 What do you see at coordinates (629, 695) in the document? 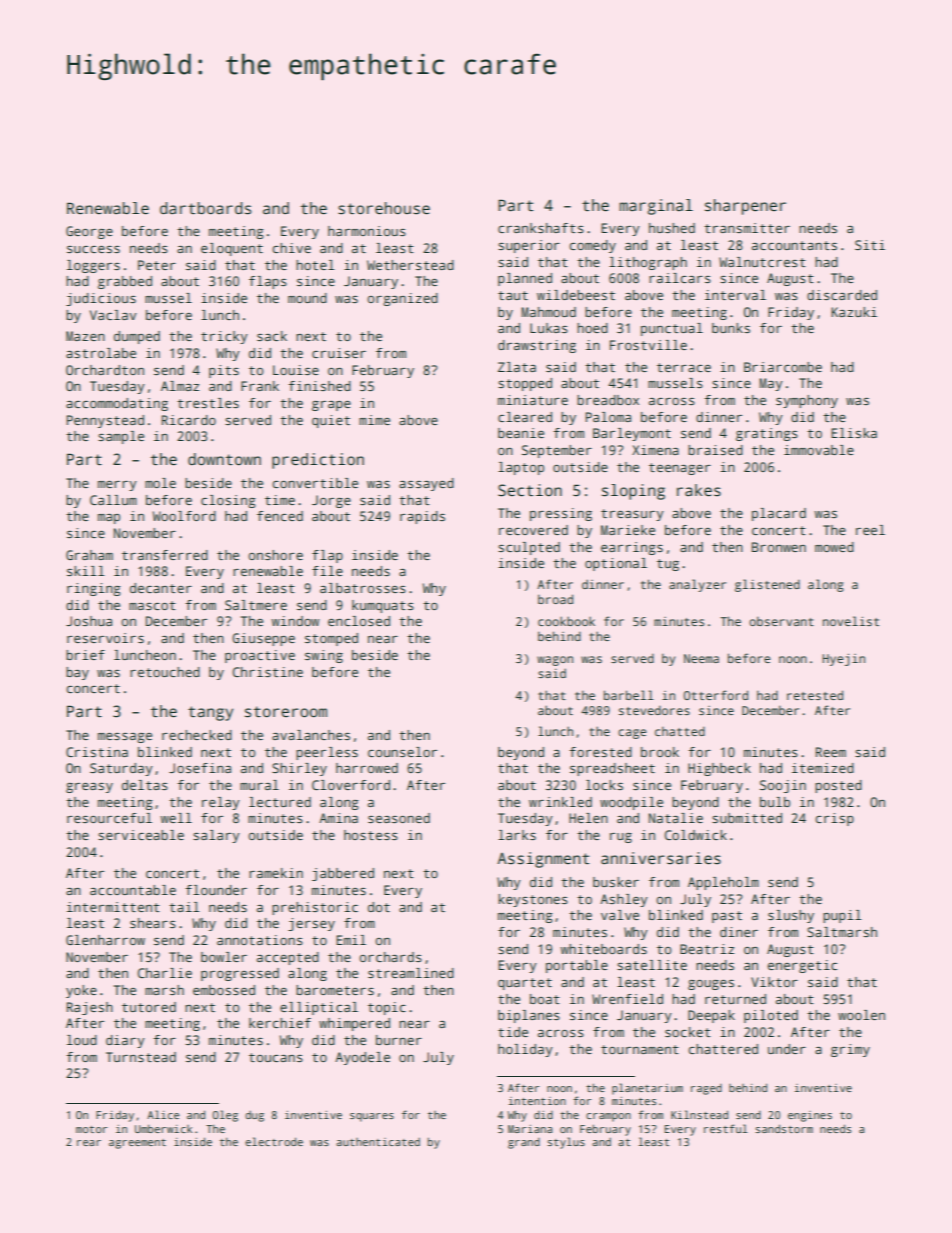
I see `barbell` at bounding box center [629, 695].
